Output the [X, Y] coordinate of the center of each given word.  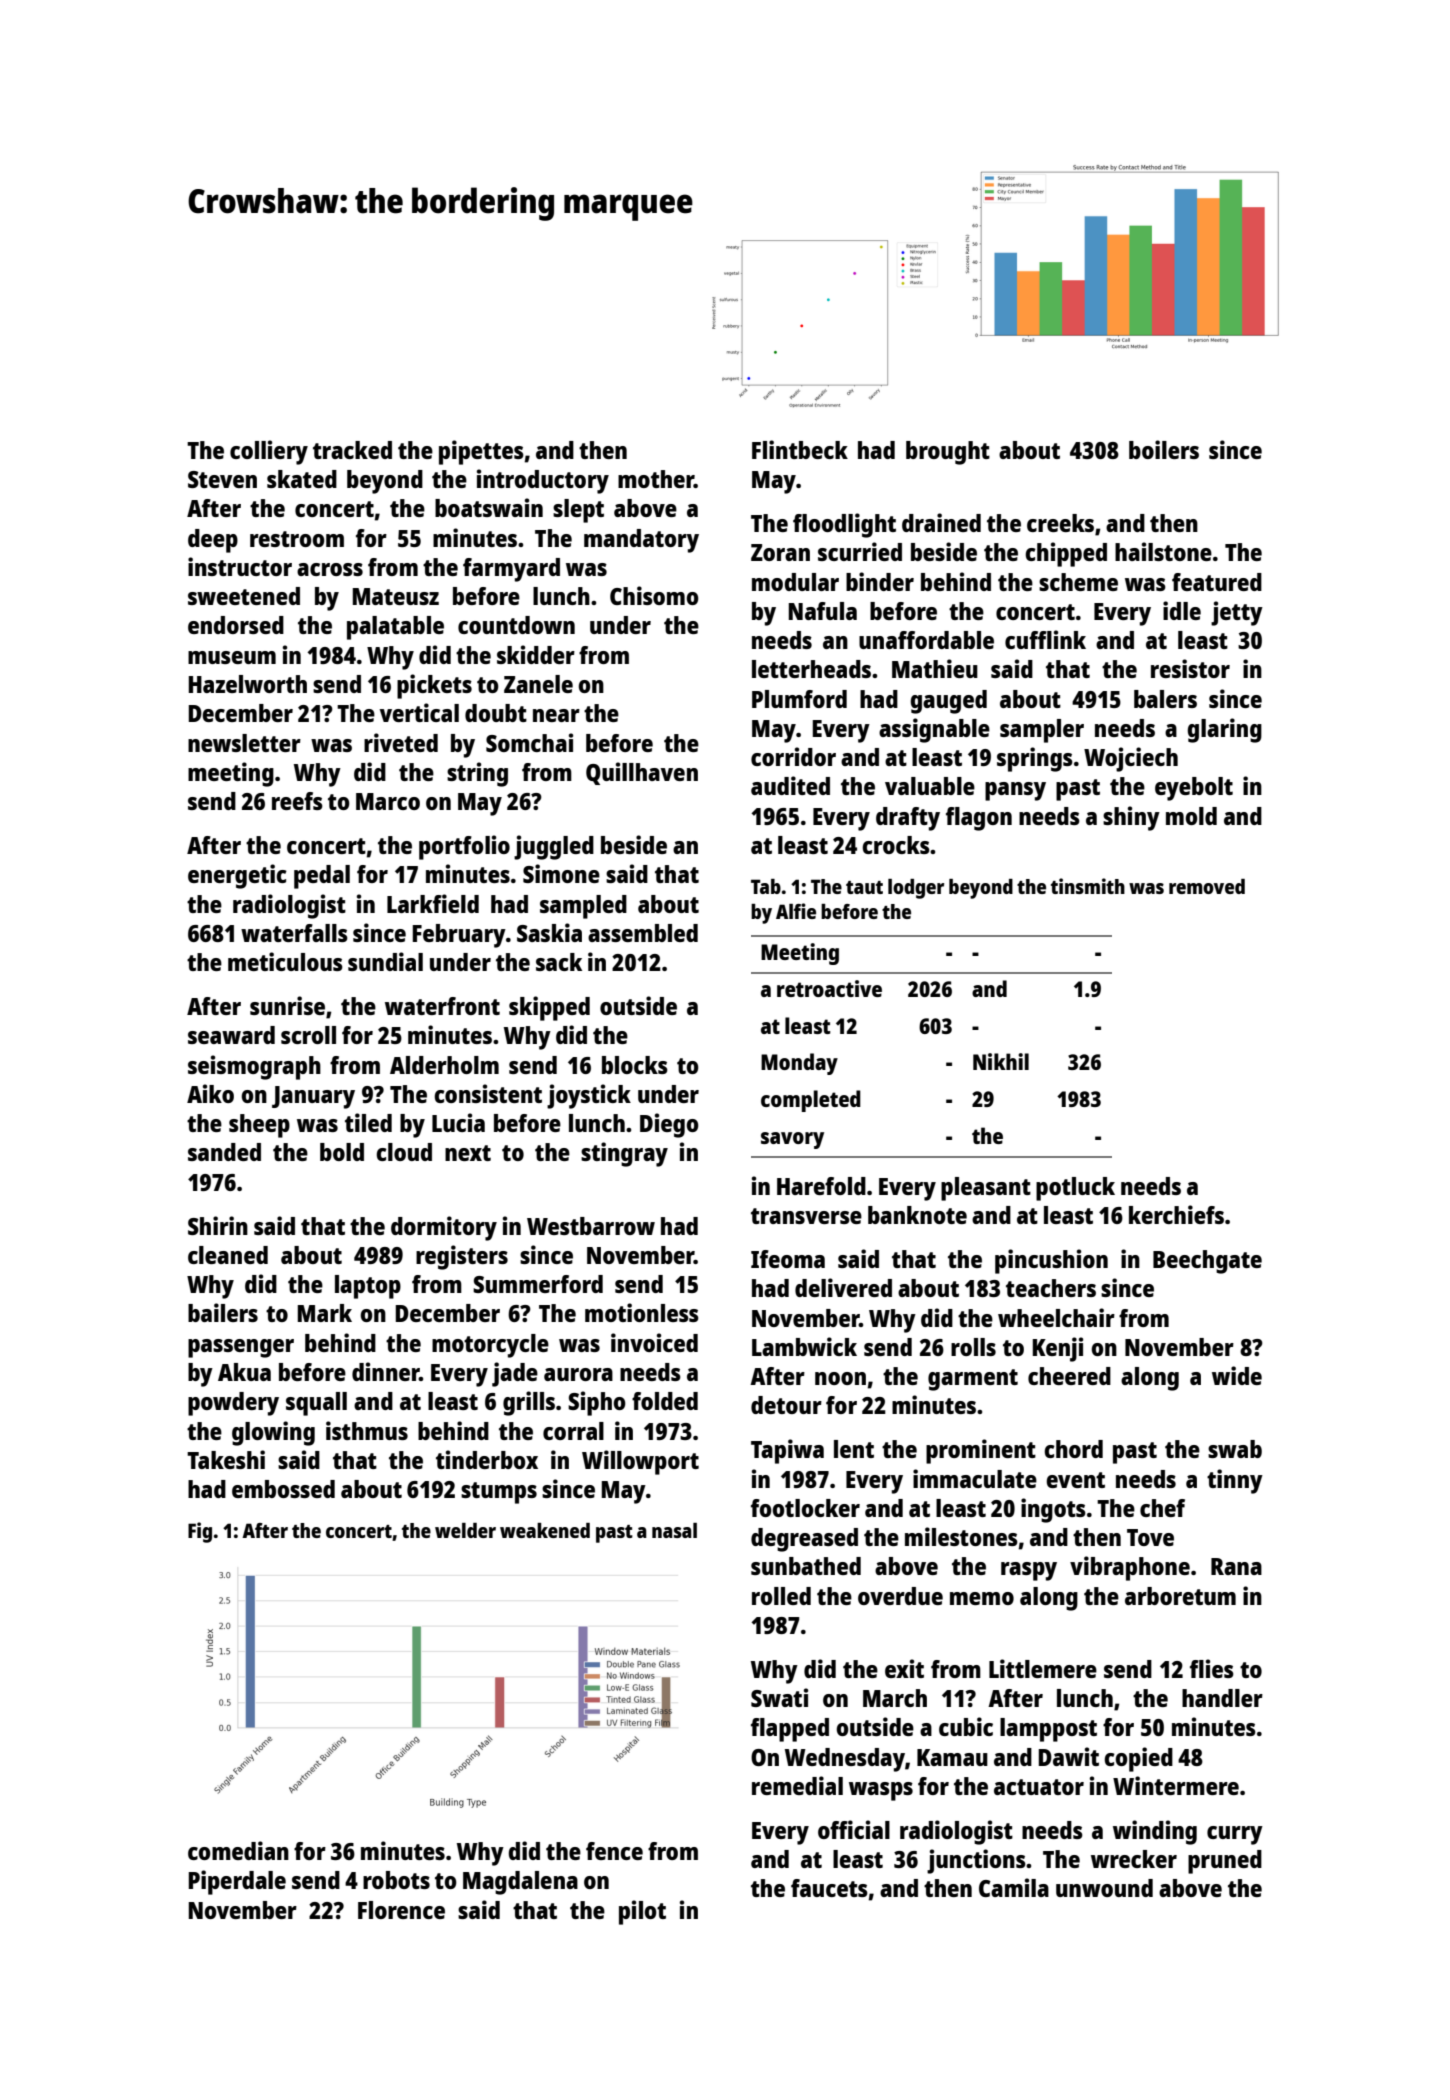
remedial [797, 1785]
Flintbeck [800, 449]
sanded [224, 1152]
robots [396, 1880]
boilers [1164, 449]
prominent [981, 1451]
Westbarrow [591, 1226]
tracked [352, 450]
